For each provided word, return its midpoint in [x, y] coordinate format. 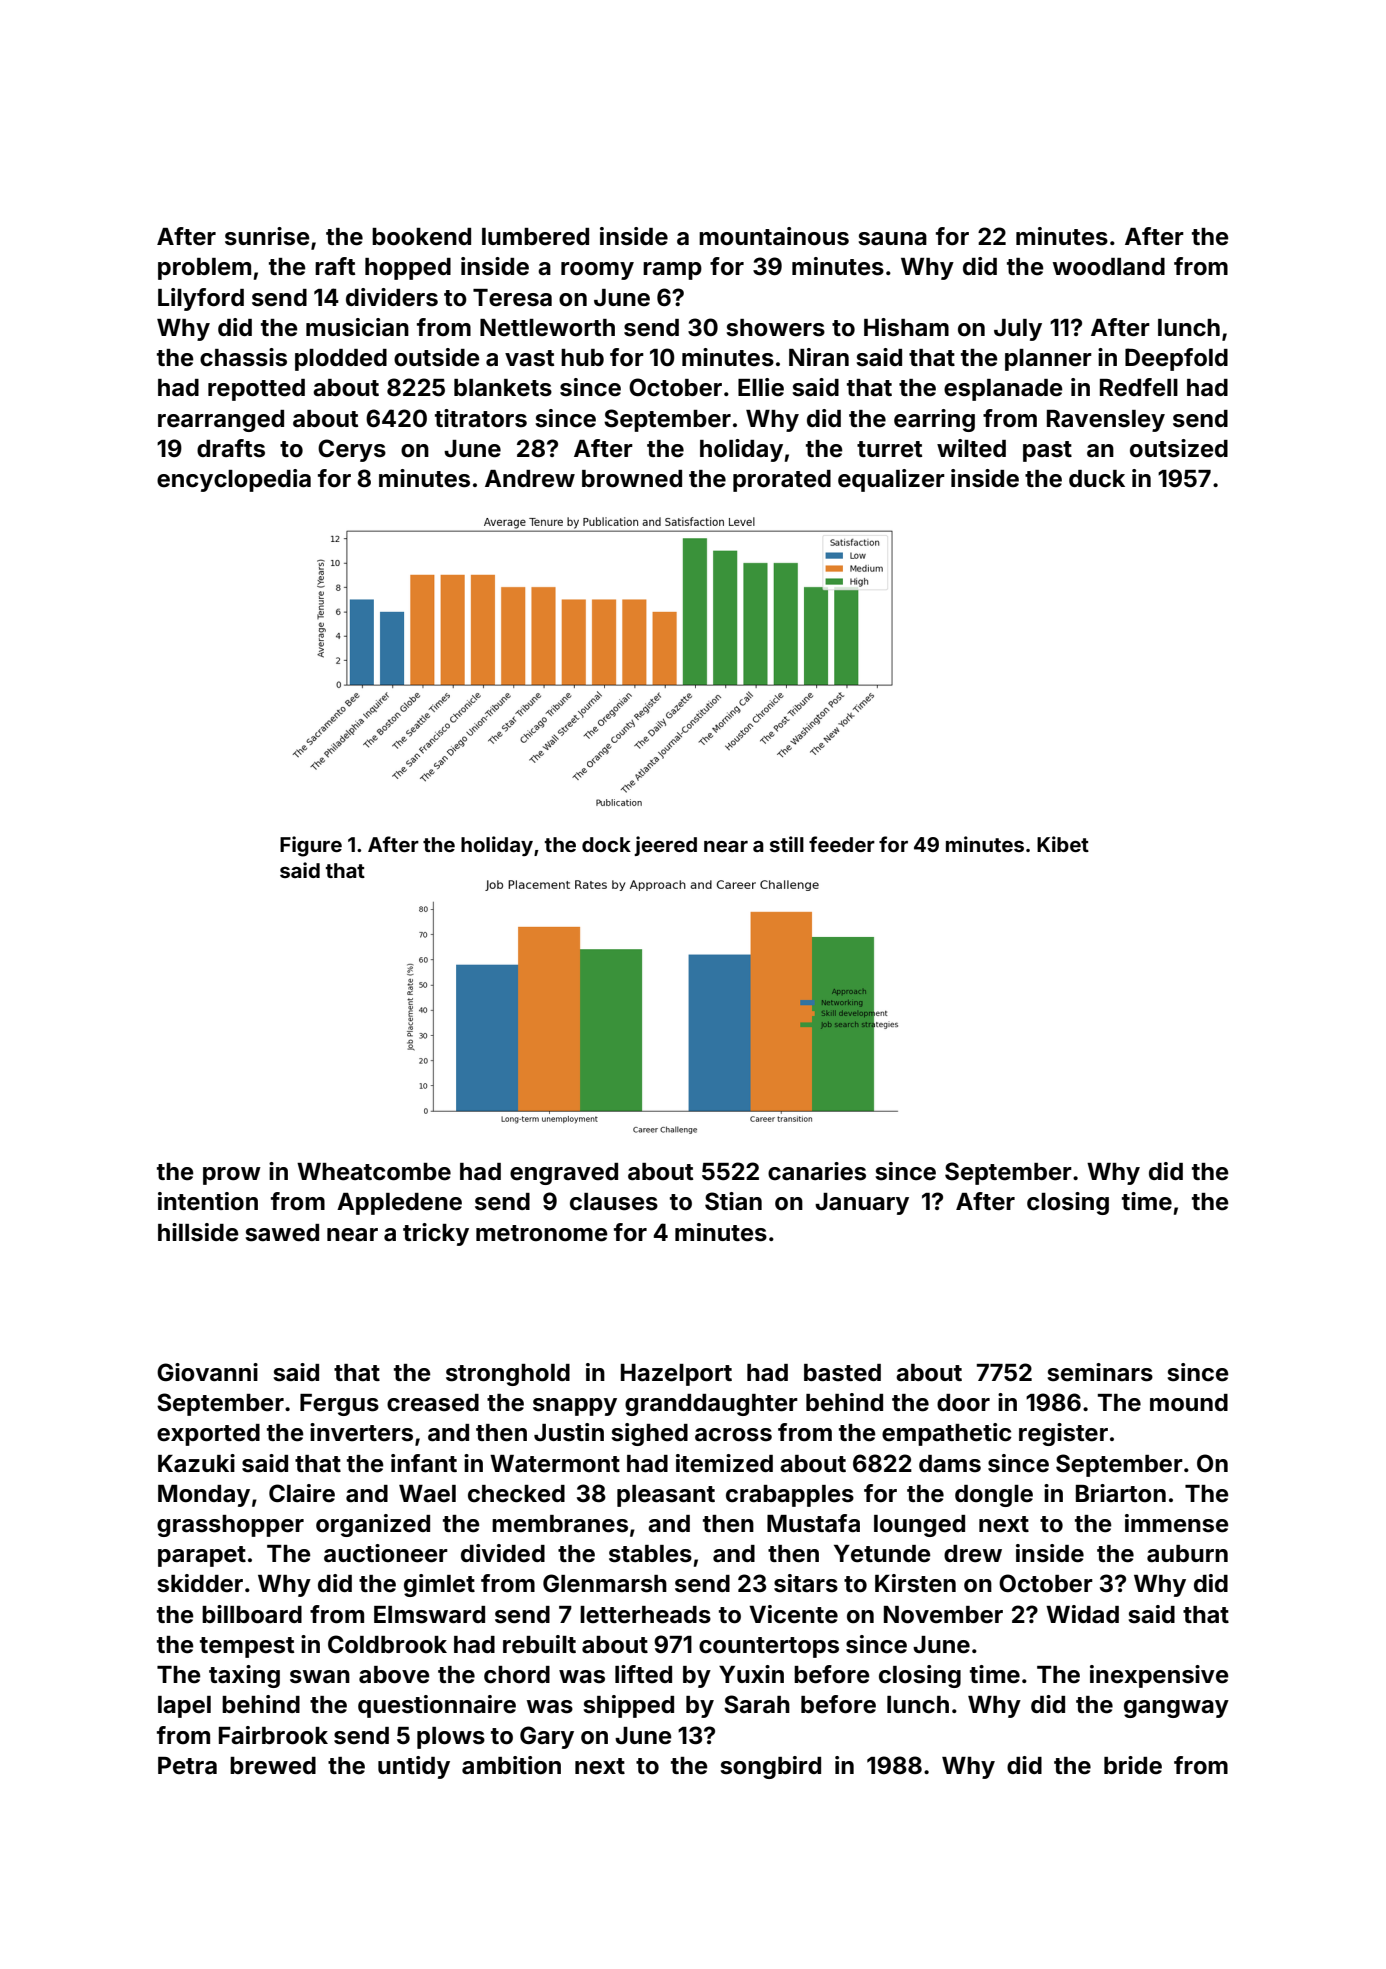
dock [606, 844]
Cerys [352, 450]
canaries [817, 1171]
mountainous [774, 236]
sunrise [267, 236]
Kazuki [196, 1463]
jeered [665, 846]
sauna [893, 239]
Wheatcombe [374, 1172]
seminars [1100, 1372]
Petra [187, 1766]
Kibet [1063, 844]
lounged [919, 1526]
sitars [806, 1583]
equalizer [891, 480]
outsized [1179, 448]
